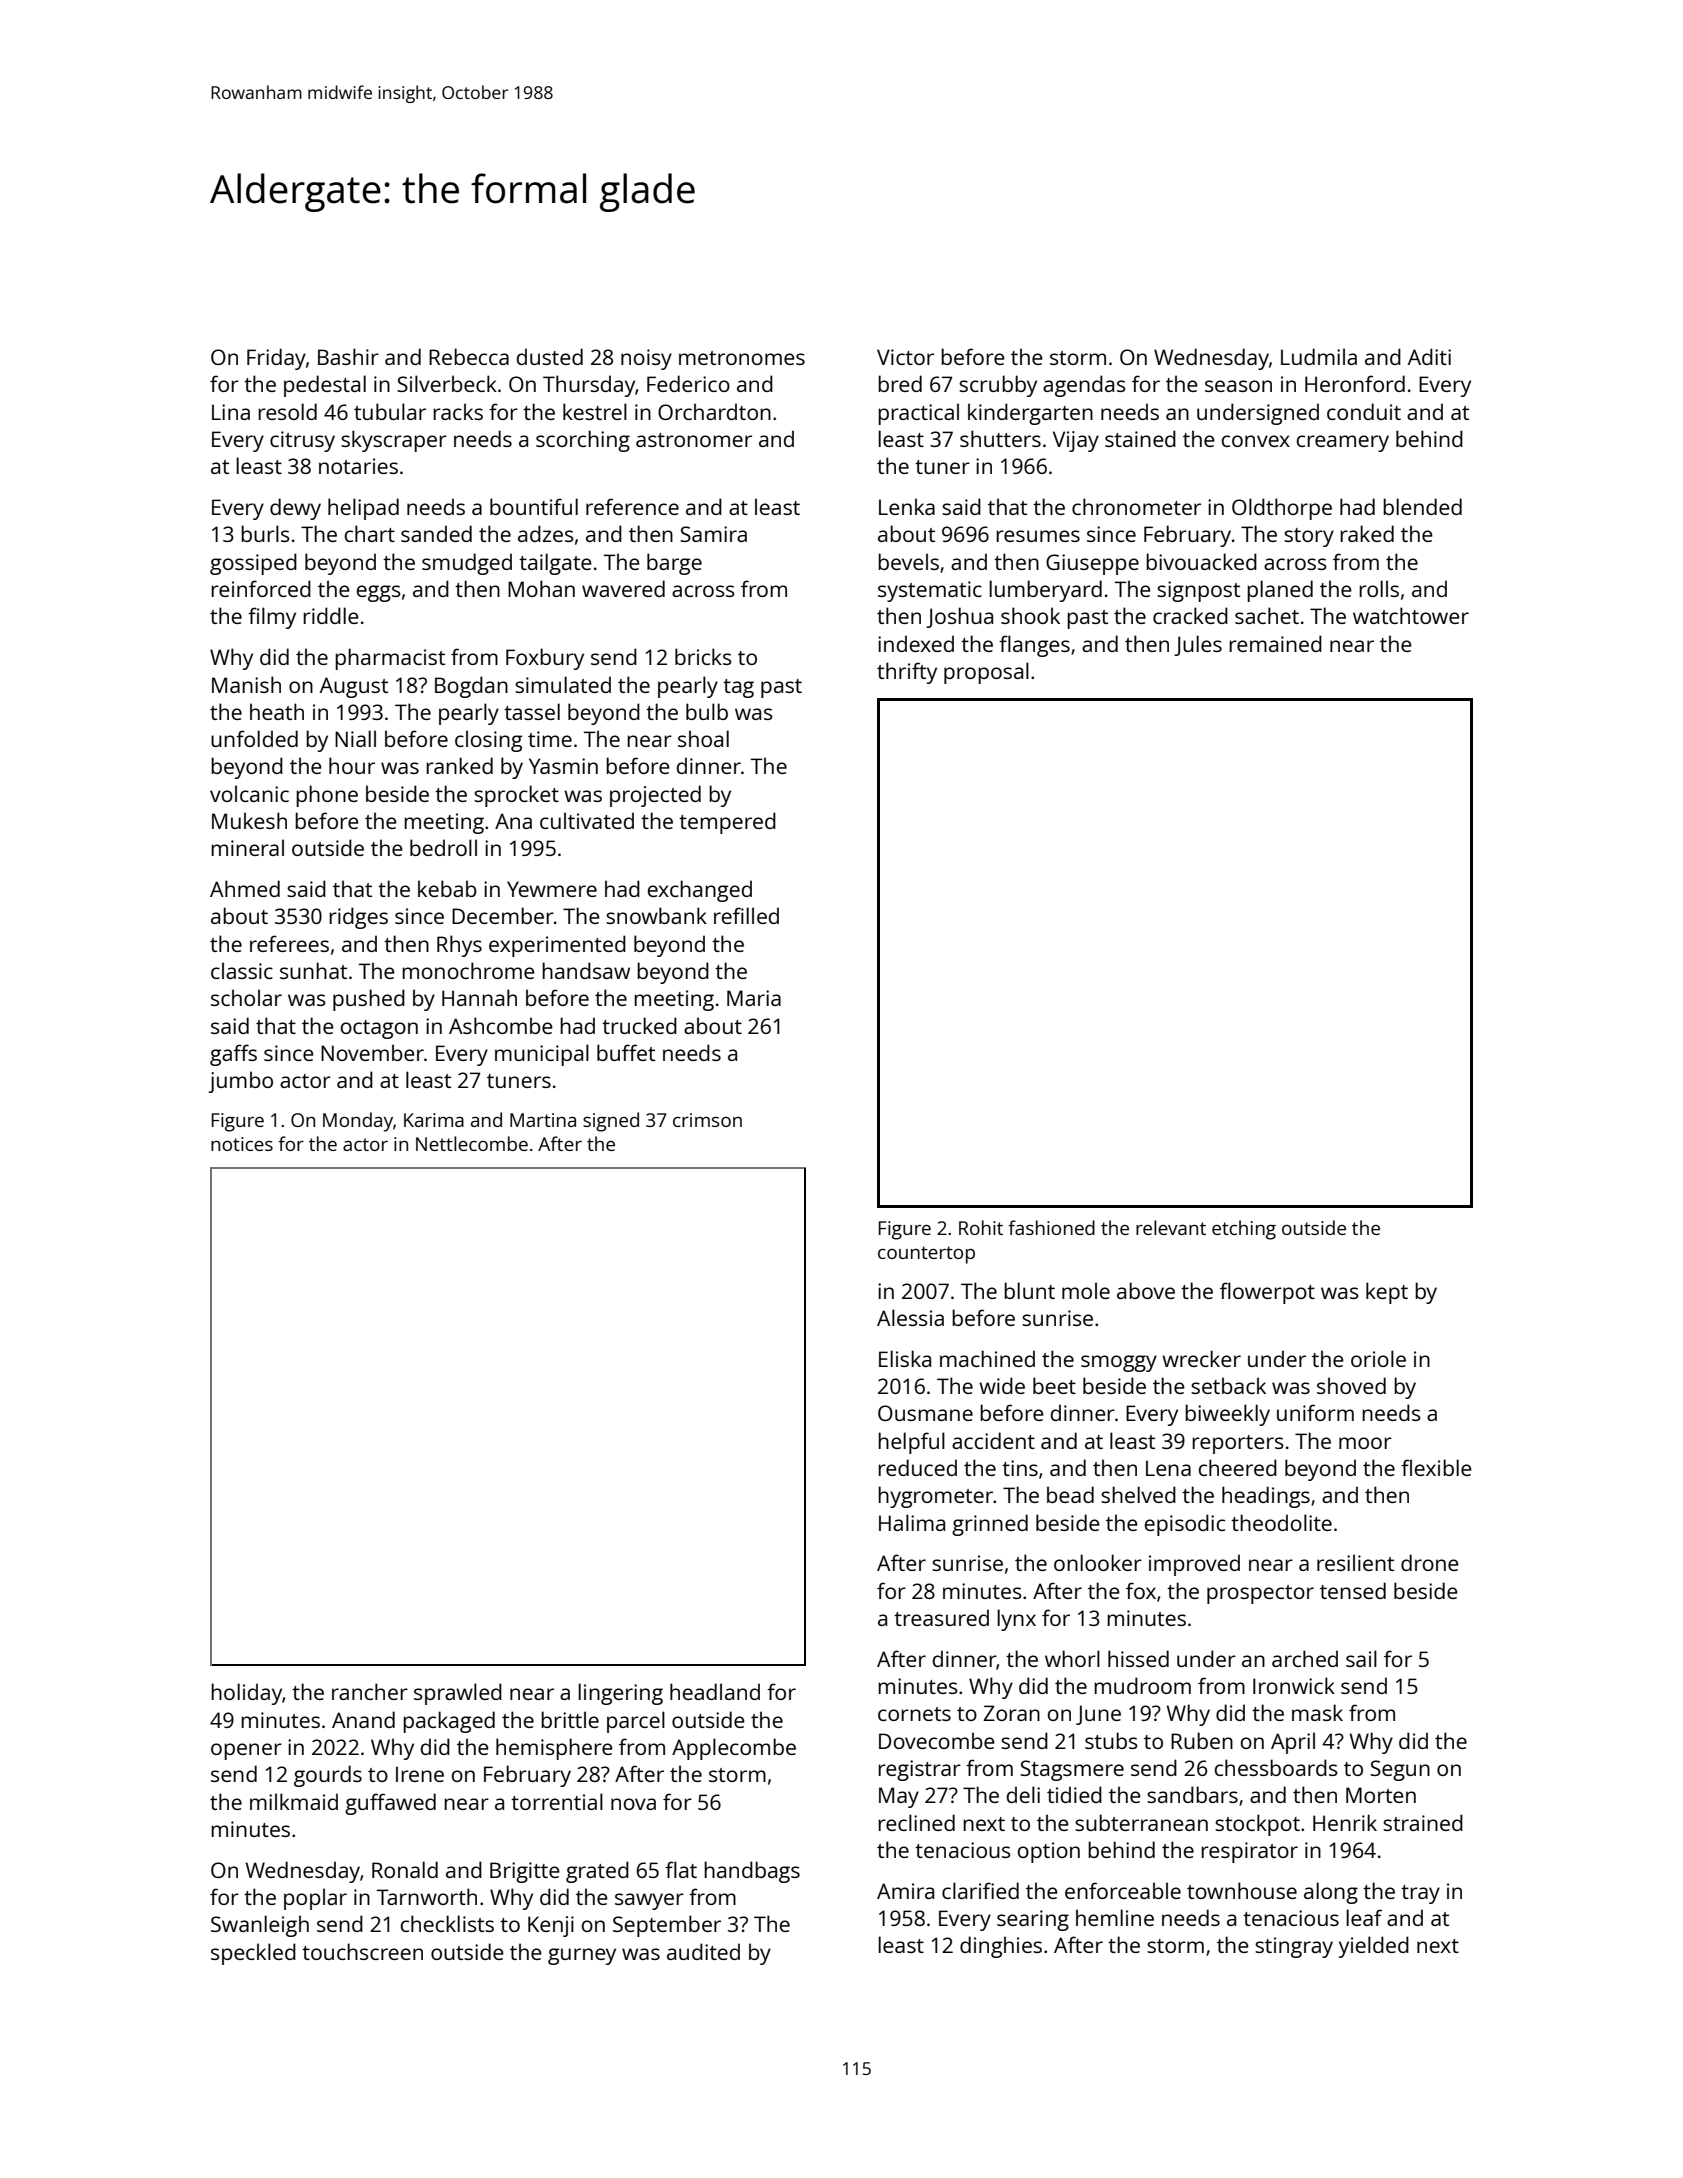 This screenshot has height=2178, width=1683. I want to click on guffawed, so click(390, 1804).
